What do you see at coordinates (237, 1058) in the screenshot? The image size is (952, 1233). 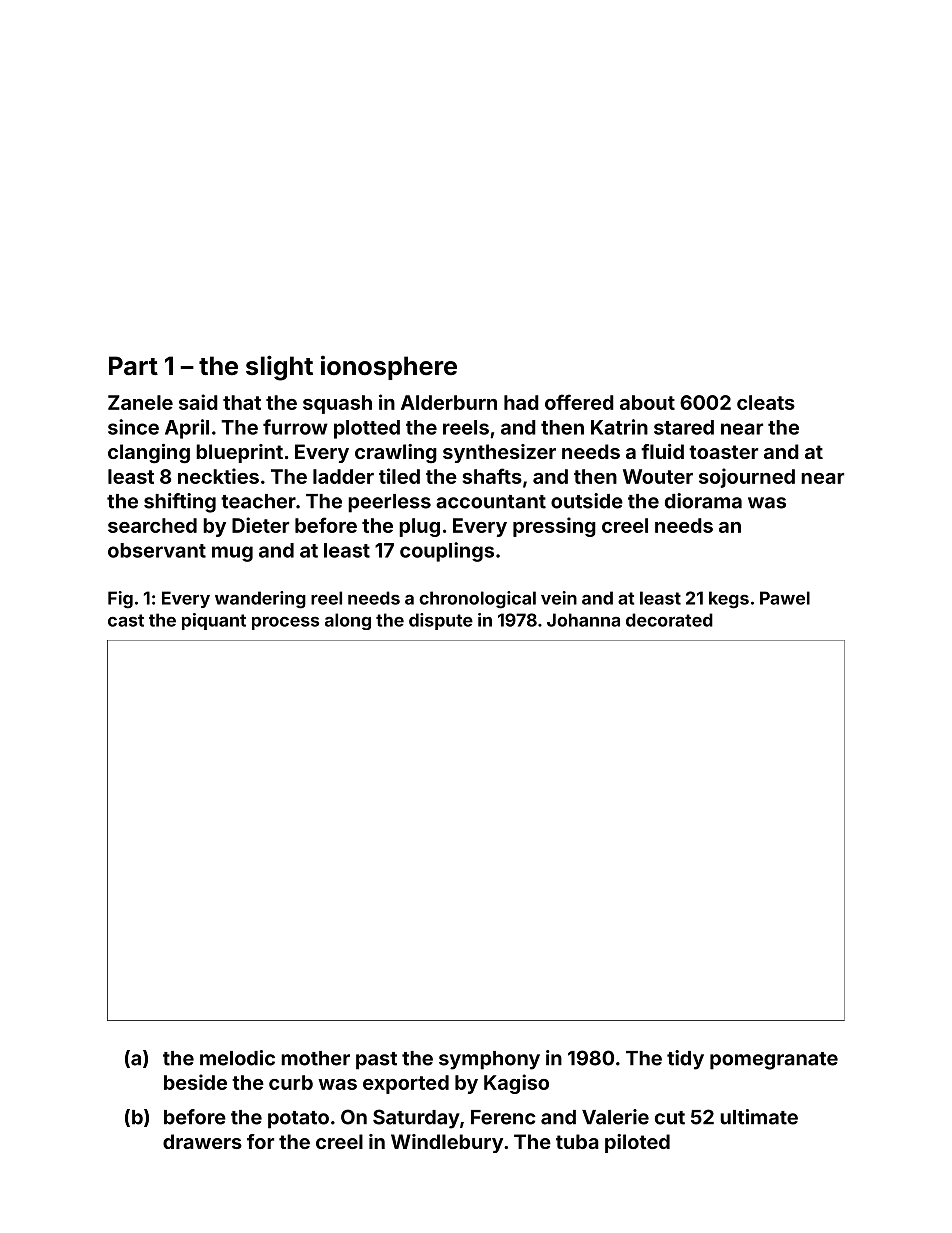 I see `melodic` at bounding box center [237, 1058].
